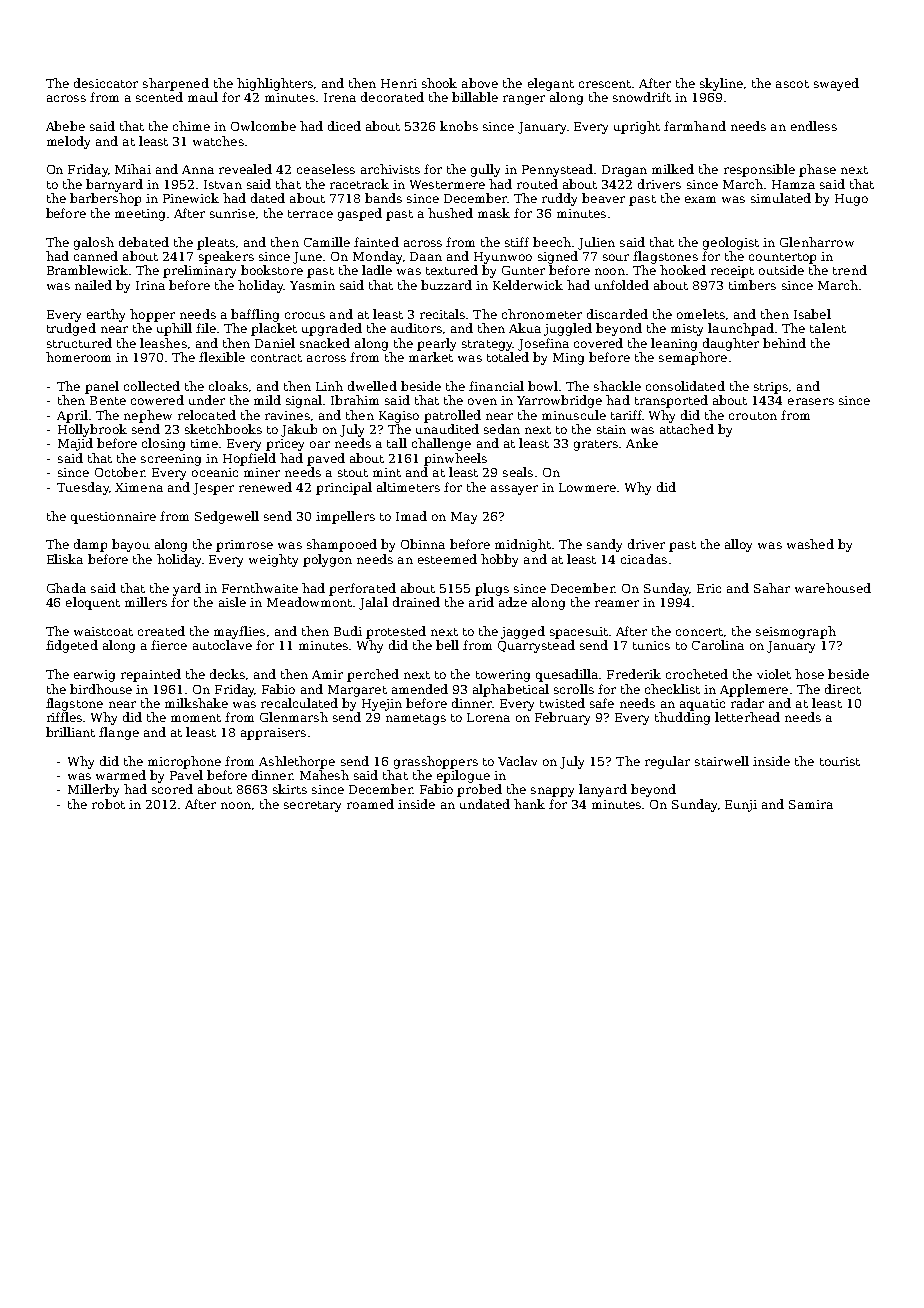  I want to click on market, so click(431, 357).
